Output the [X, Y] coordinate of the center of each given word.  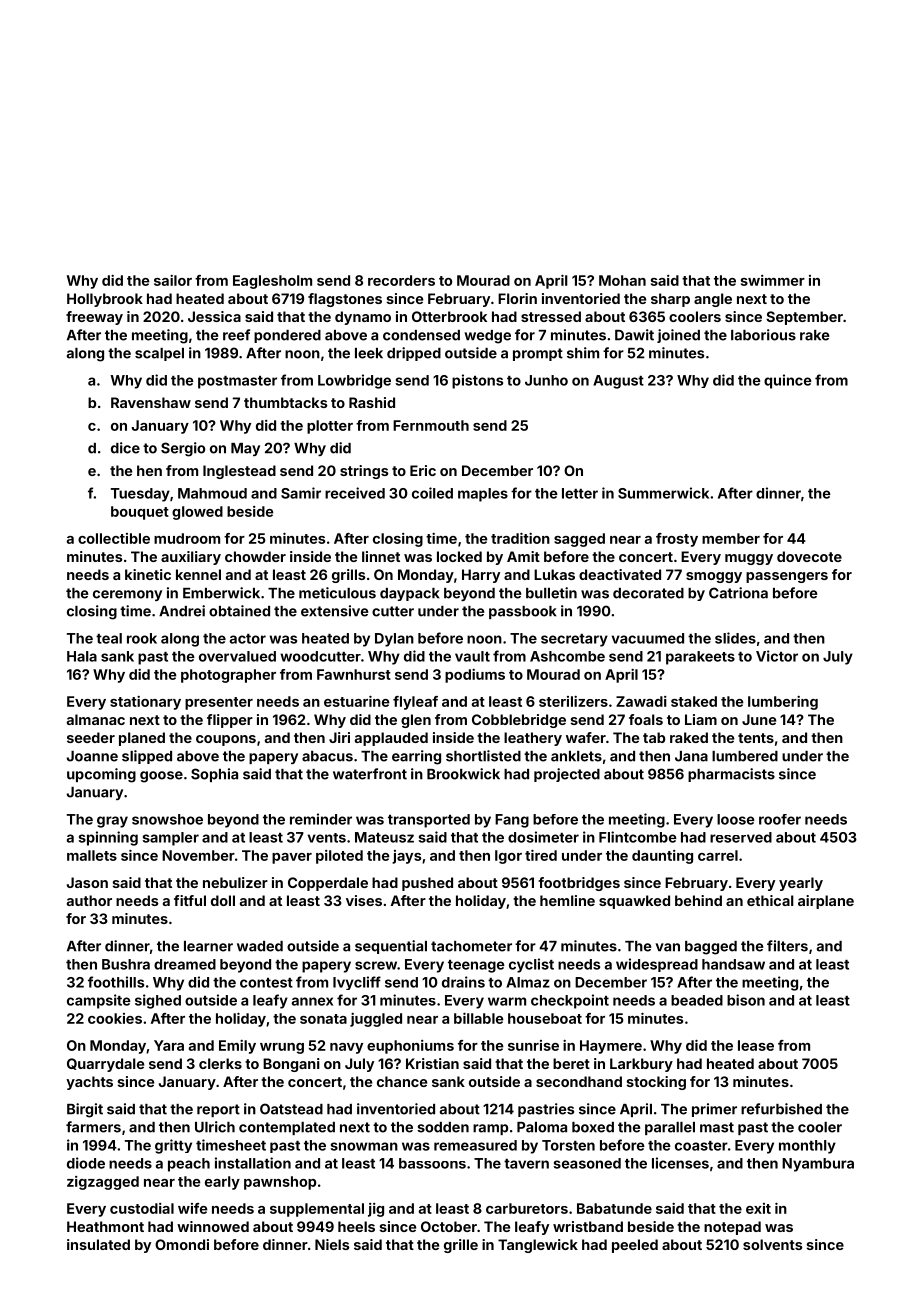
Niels [332, 1244]
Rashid [372, 402]
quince [788, 381]
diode [86, 1163]
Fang [512, 821]
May [245, 449]
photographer [228, 676]
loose [736, 819]
